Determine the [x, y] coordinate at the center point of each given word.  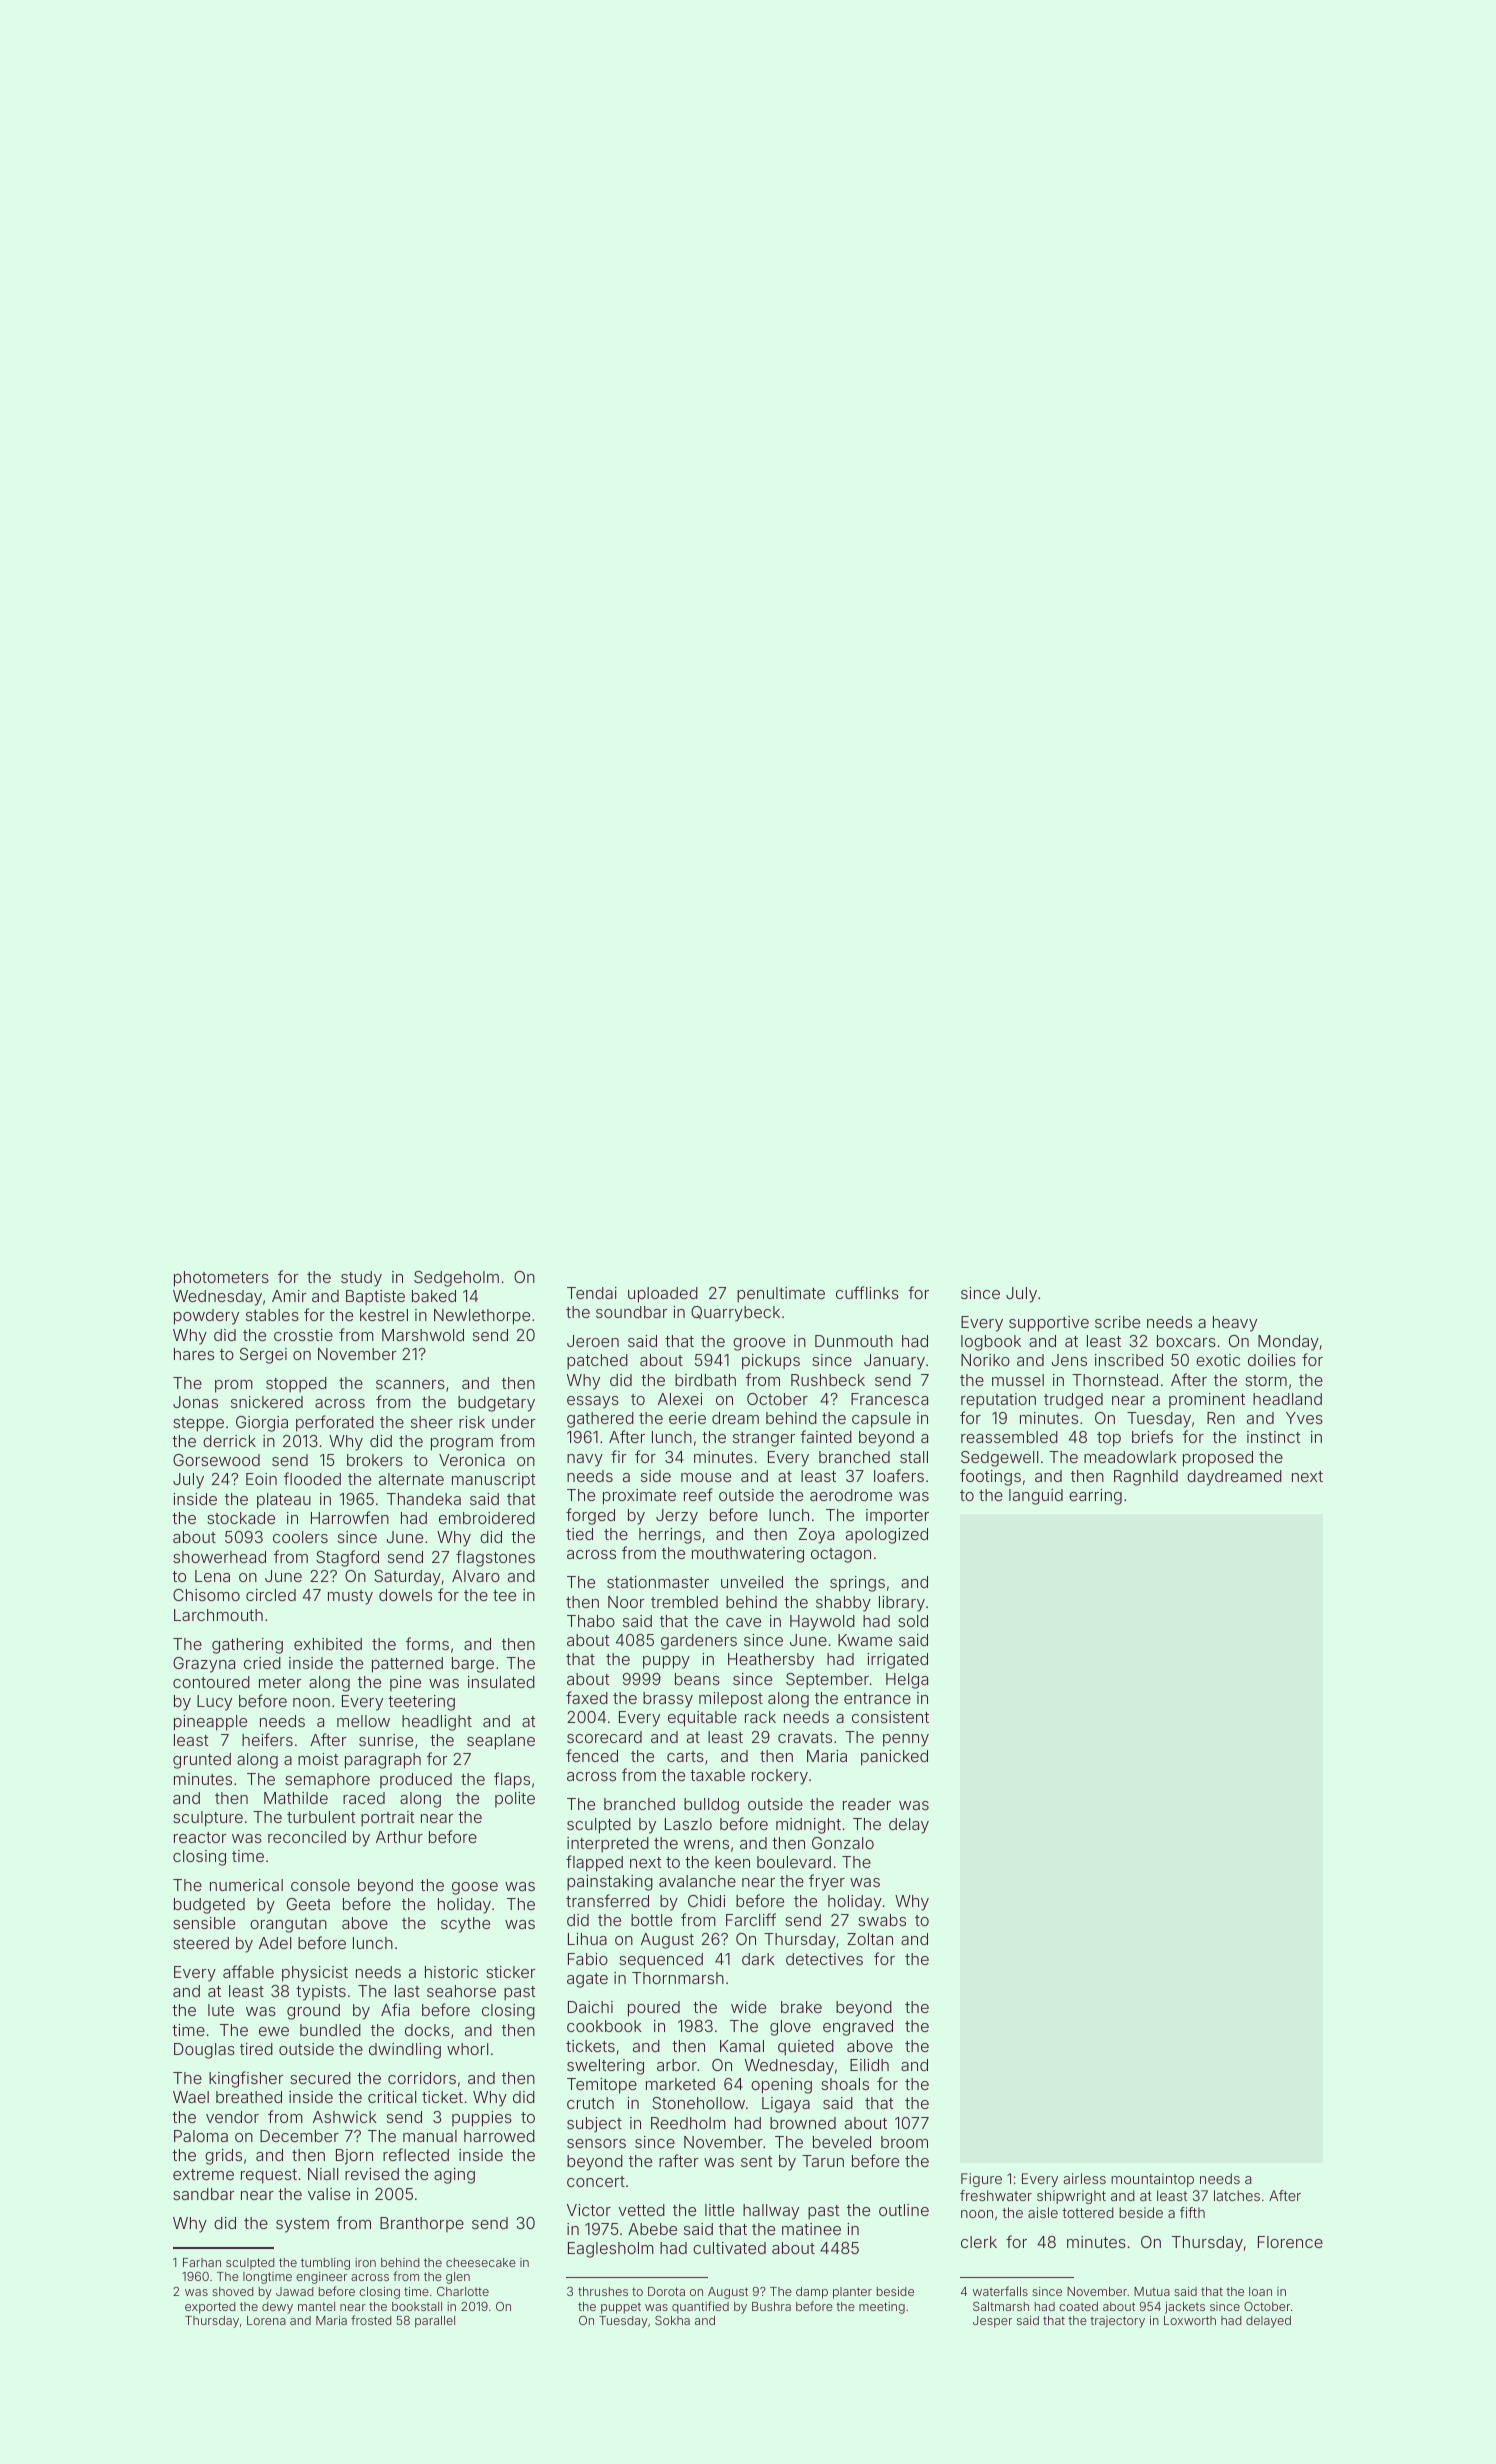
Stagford [347, 1558]
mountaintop [1152, 2180]
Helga [907, 1681]
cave [743, 1622]
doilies [1272, 1360]
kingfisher [246, 2079]
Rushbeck [828, 1380]
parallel [435, 2322]
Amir [289, 1296]
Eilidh [869, 2065]
